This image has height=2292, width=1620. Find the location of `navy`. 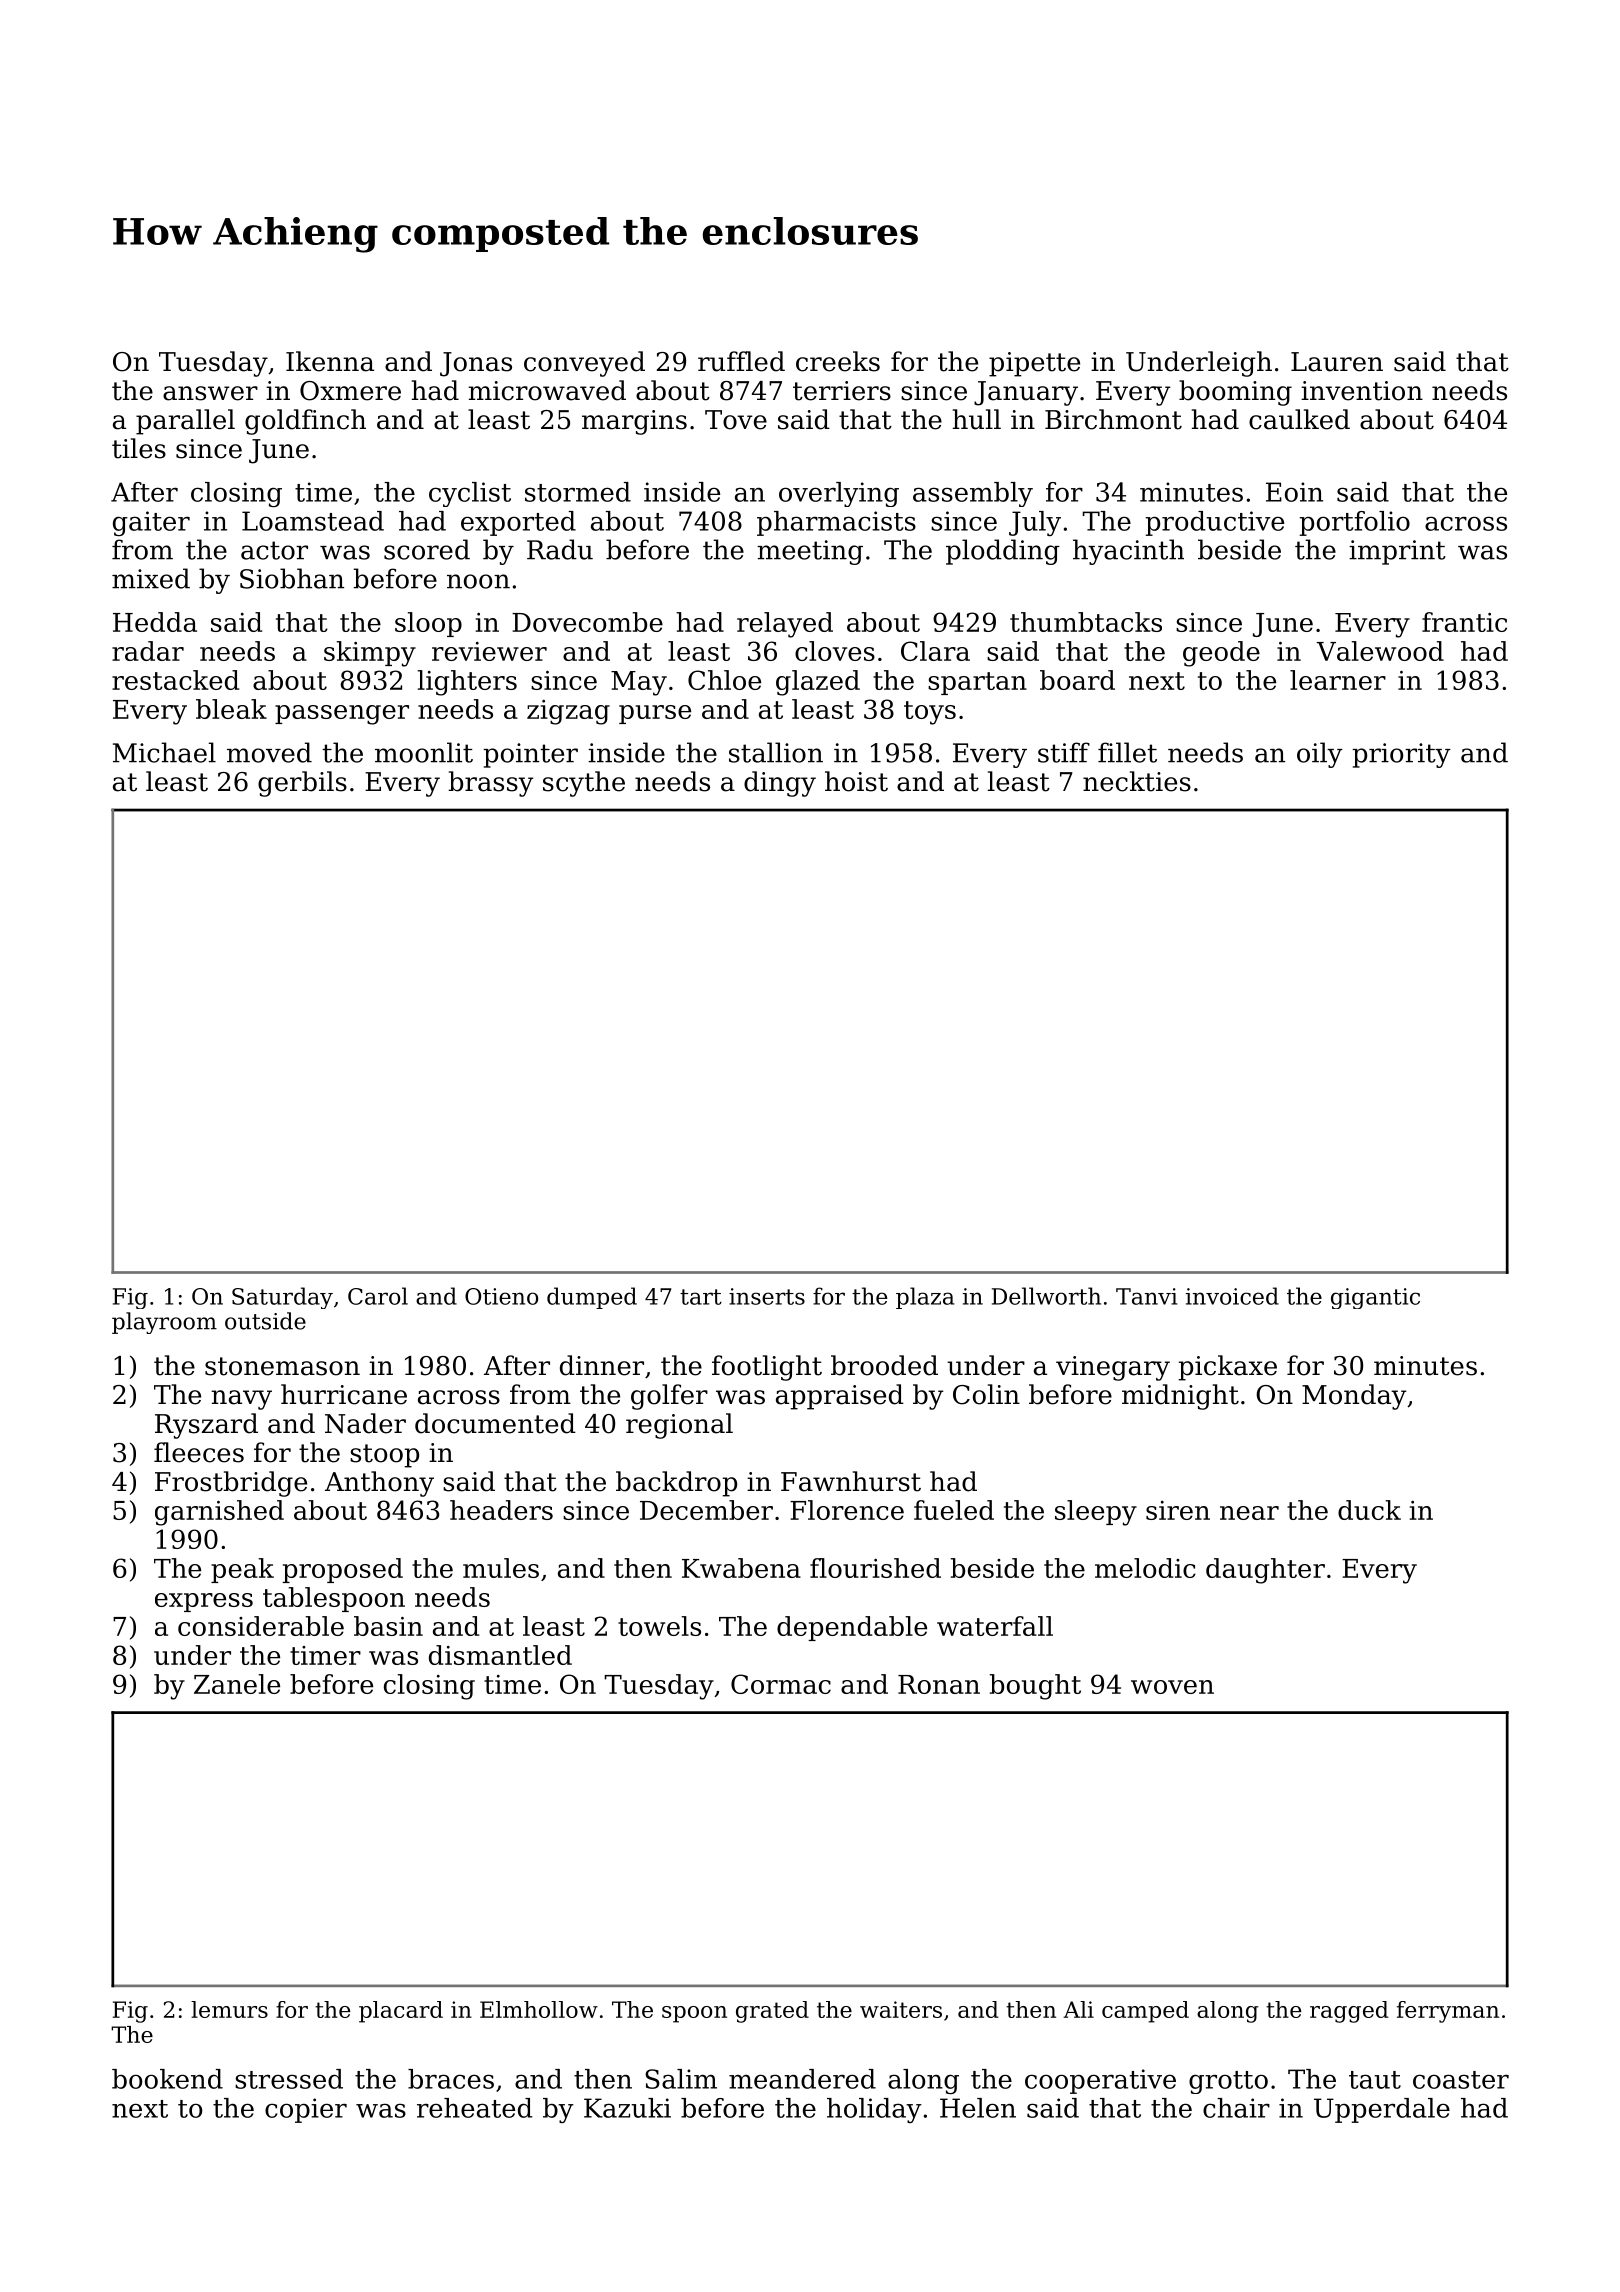

navy is located at coordinates (241, 1400).
